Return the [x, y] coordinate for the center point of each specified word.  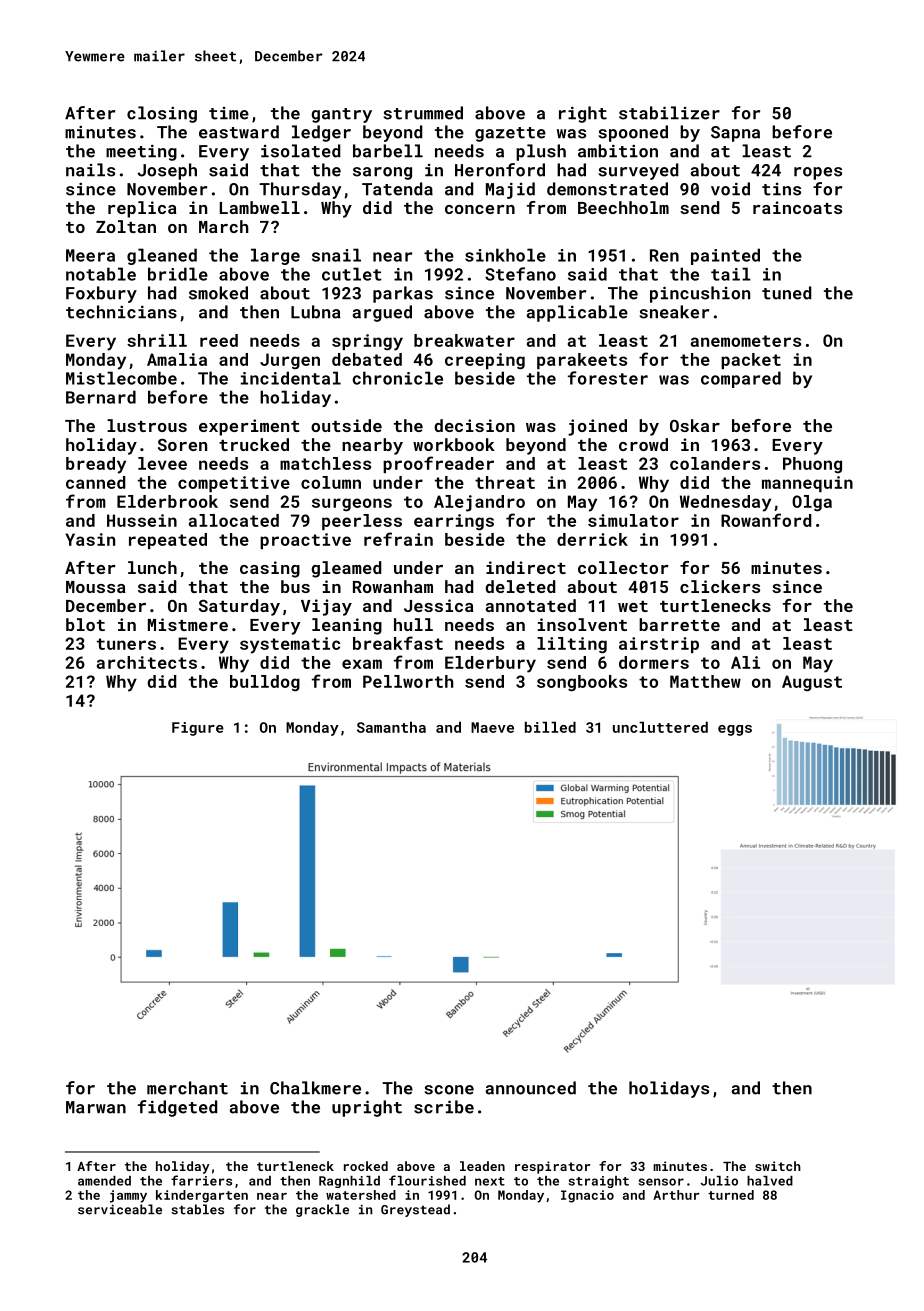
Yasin [90, 539]
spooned [633, 133]
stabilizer [669, 113]
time [229, 113]
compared [741, 379]
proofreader [438, 464]
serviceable [120, 1209]
